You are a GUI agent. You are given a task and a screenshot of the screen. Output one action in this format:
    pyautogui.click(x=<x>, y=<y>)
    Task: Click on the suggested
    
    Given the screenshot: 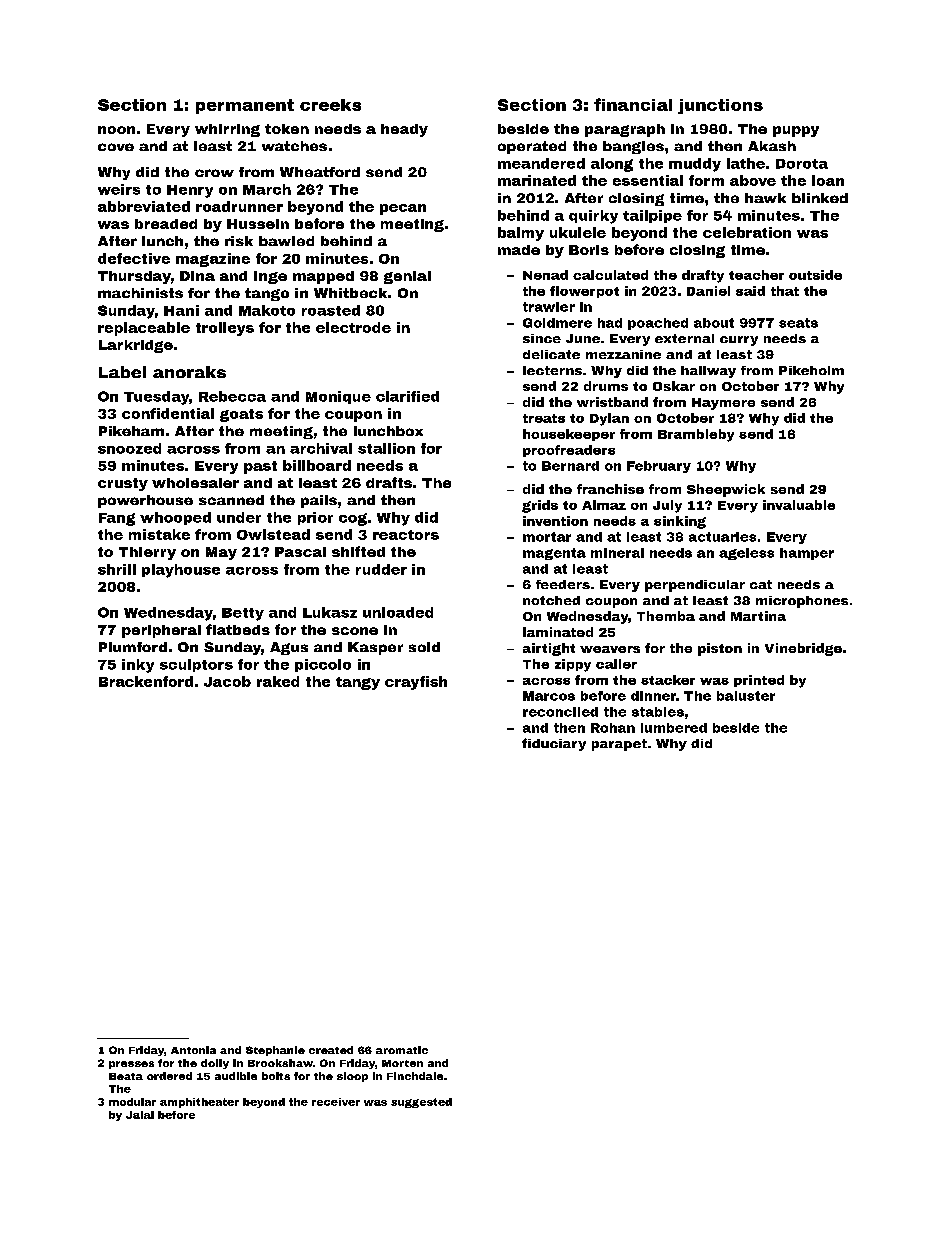 What is the action you would take?
    pyautogui.click(x=421, y=1103)
